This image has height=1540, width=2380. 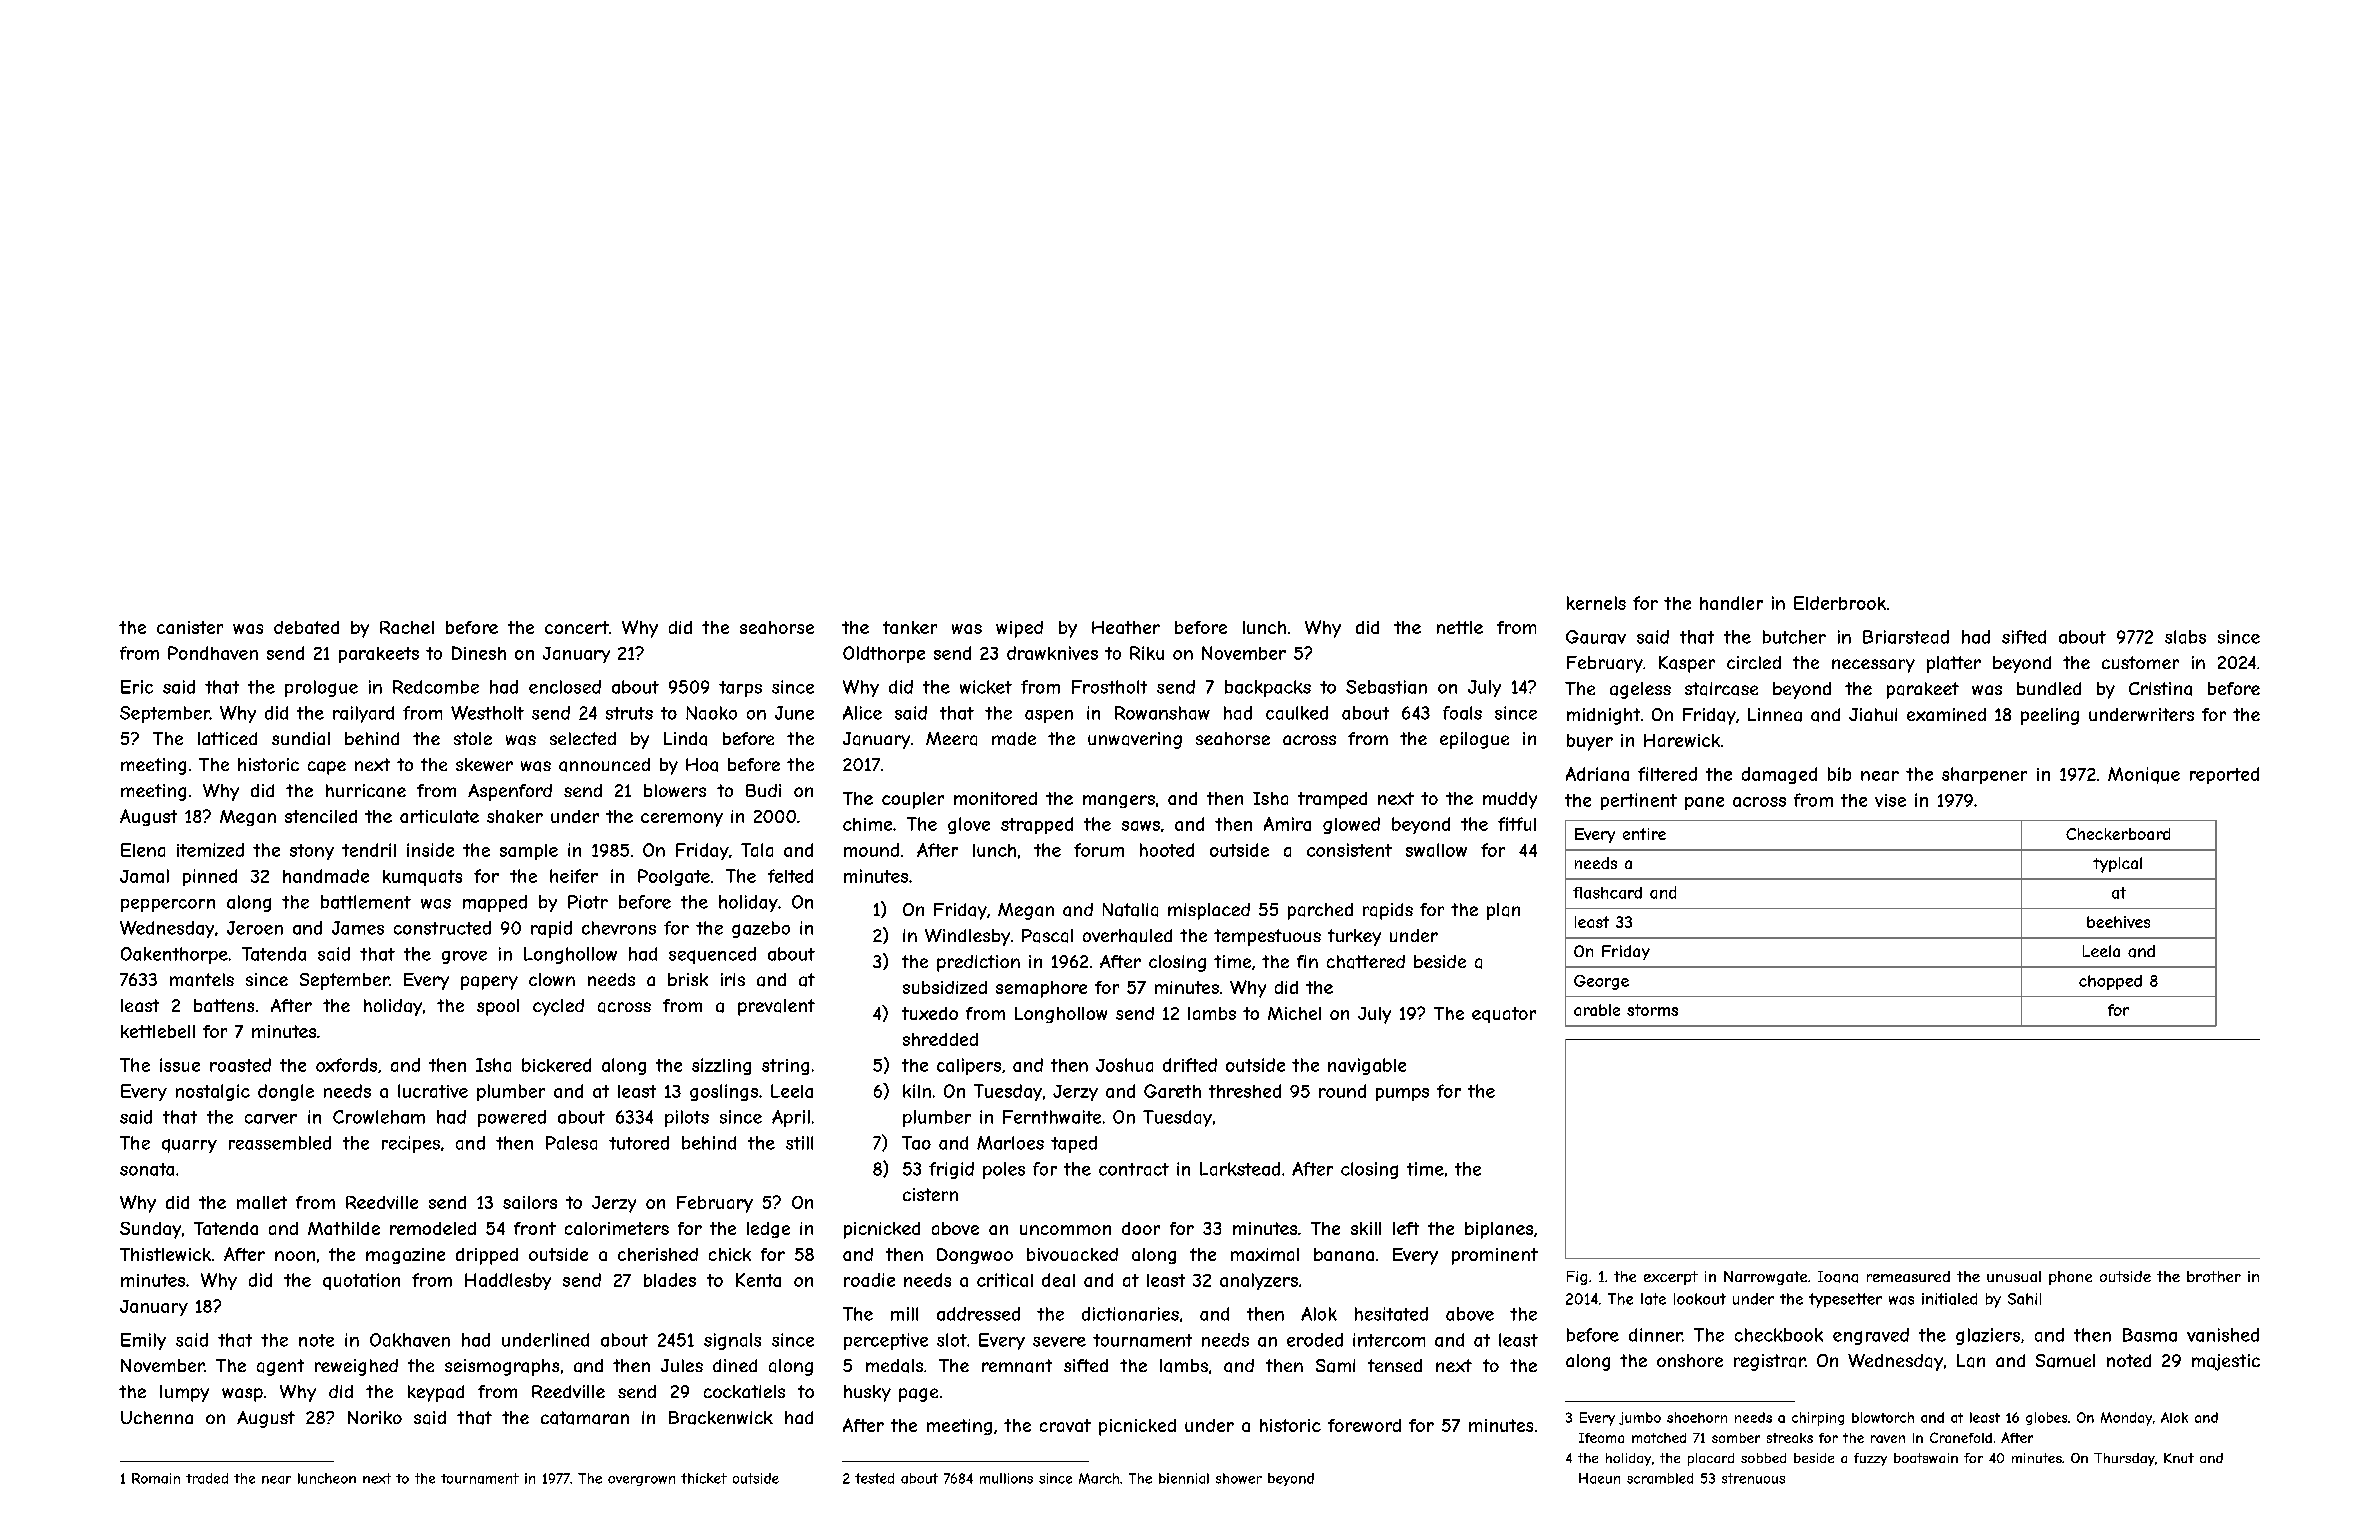 What do you see at coordinates (874, 1478) in the image?
I see `tested` at bounding box center [874, 1478].
